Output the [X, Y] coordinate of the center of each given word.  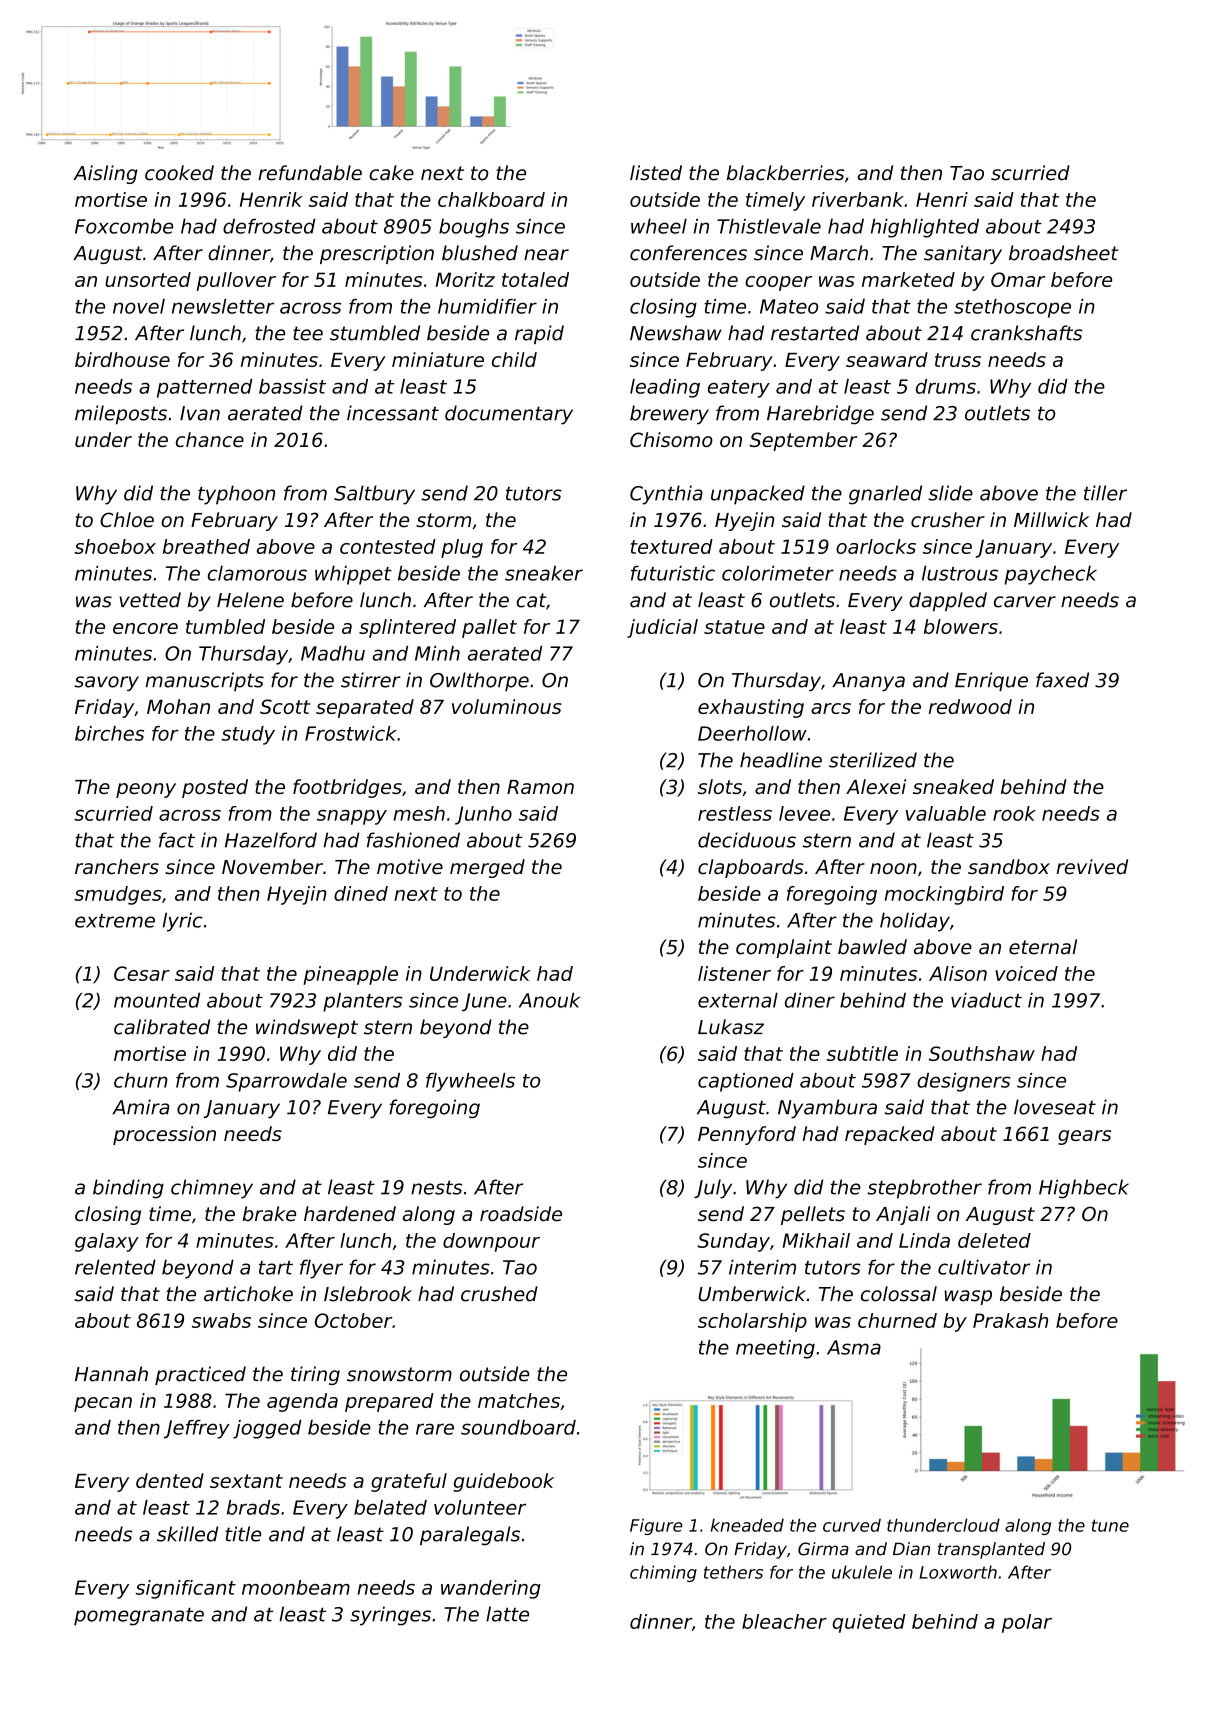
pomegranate [139, 1616]
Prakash [1010, 1320]
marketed [908, 279]
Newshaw [675, 333]
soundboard [518, 1427]
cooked [179, 173]
